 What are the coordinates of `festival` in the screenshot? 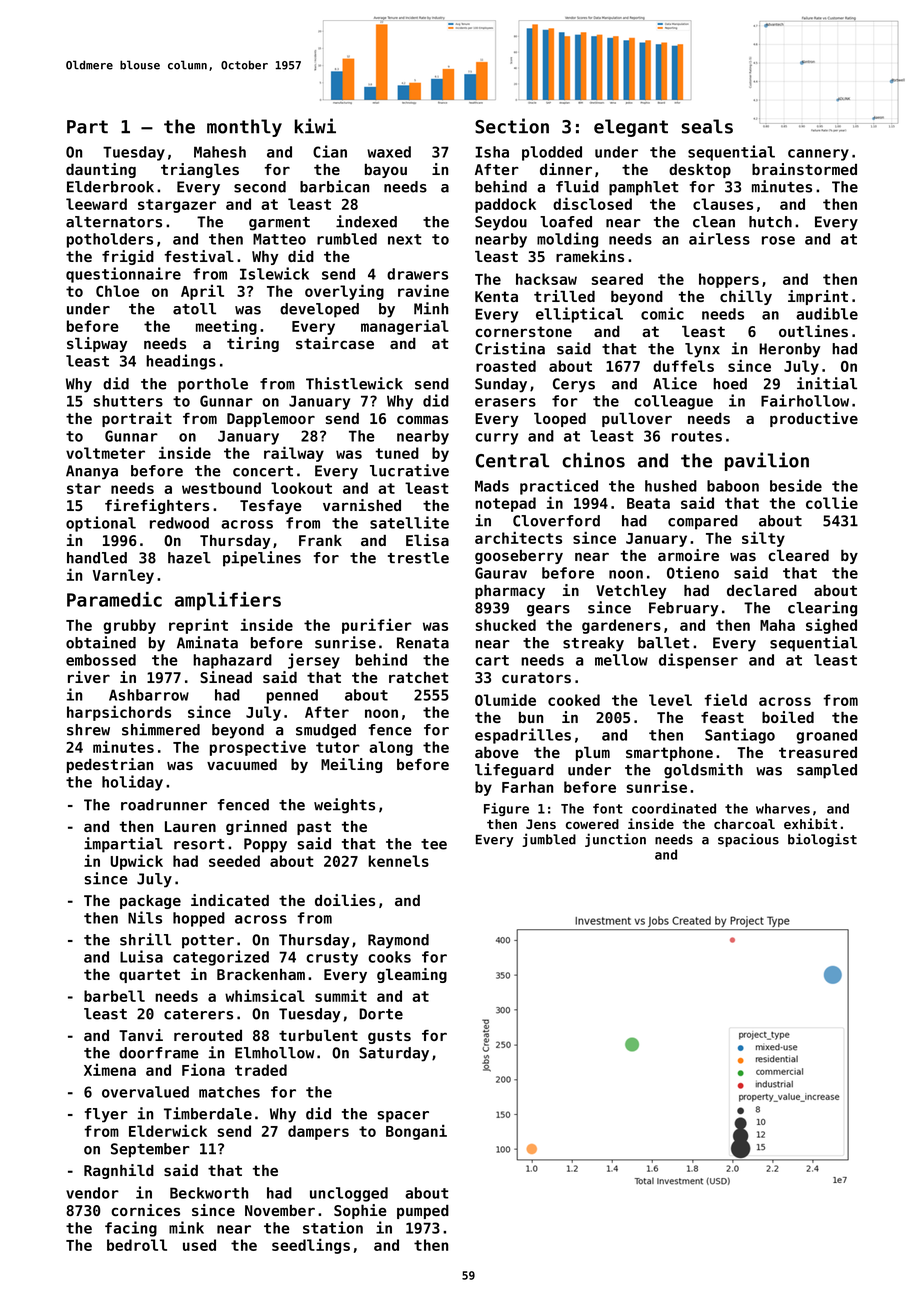 It's located at (199, 256).
